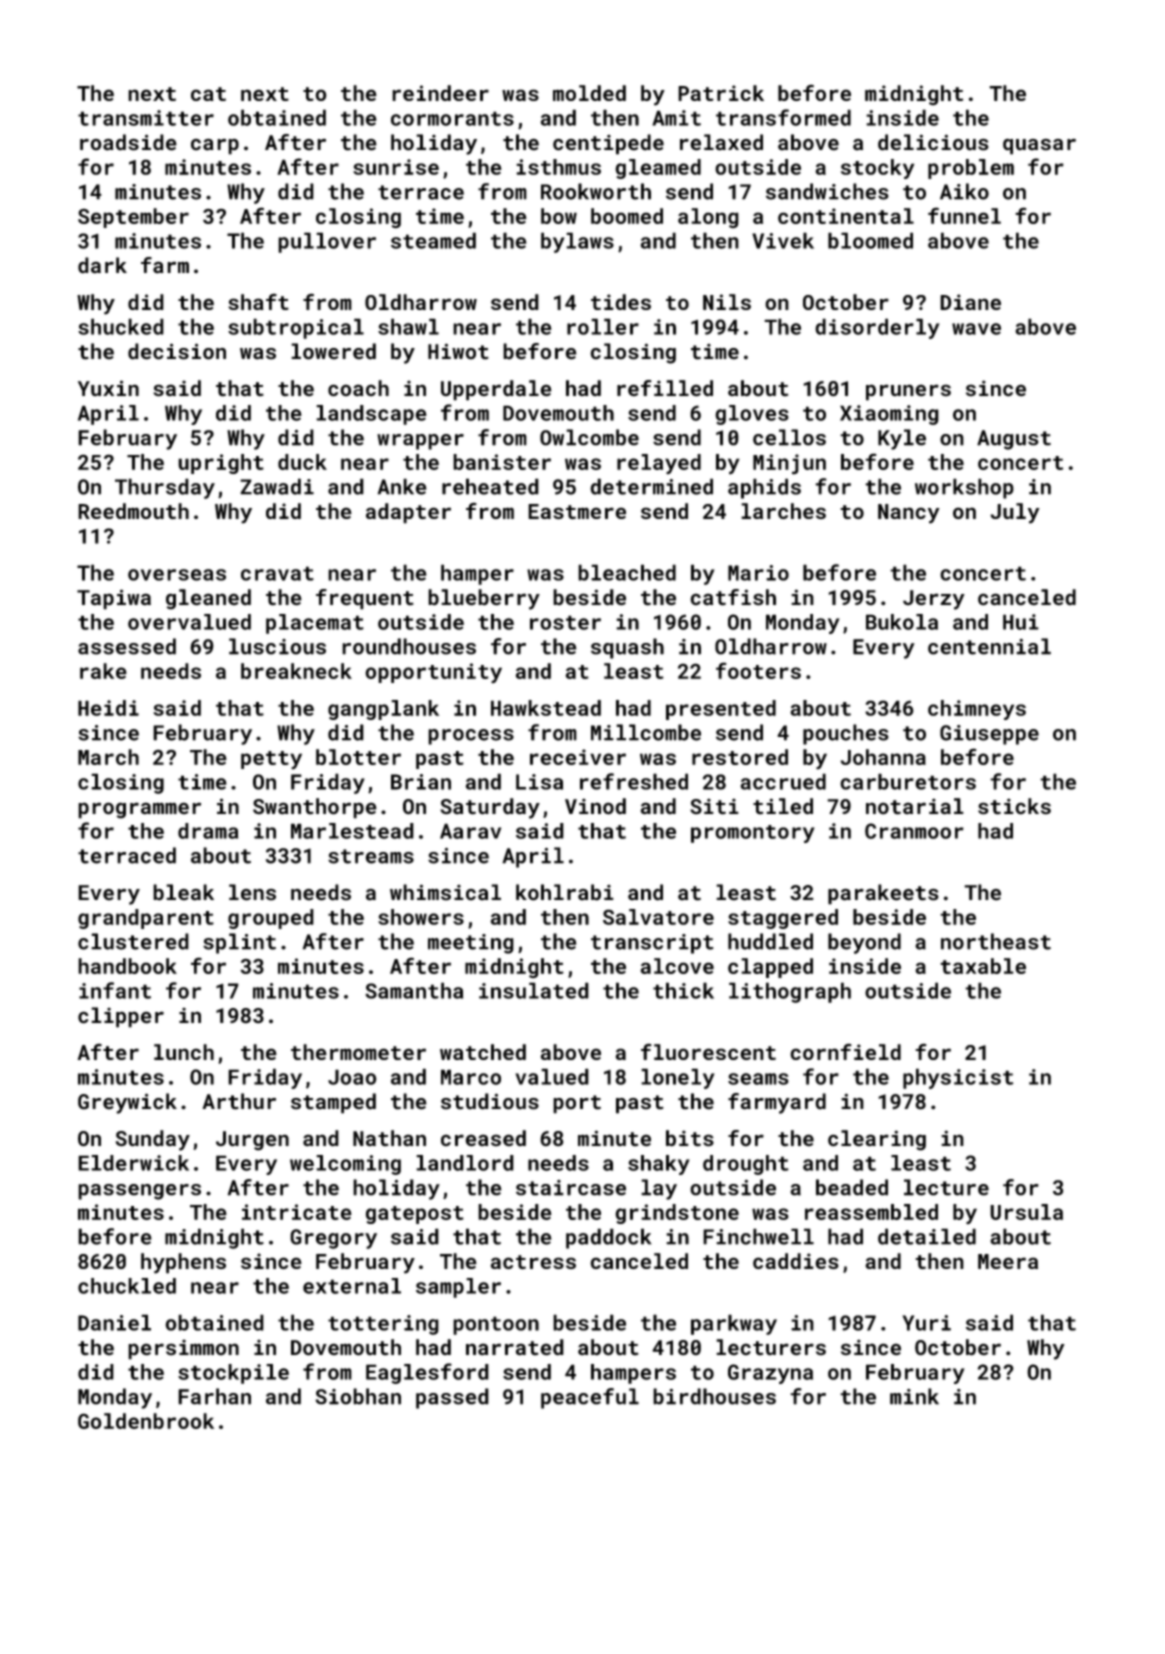 This document has width=1165, height=1654. I want to click on stockpile, so click(233, 1374).
